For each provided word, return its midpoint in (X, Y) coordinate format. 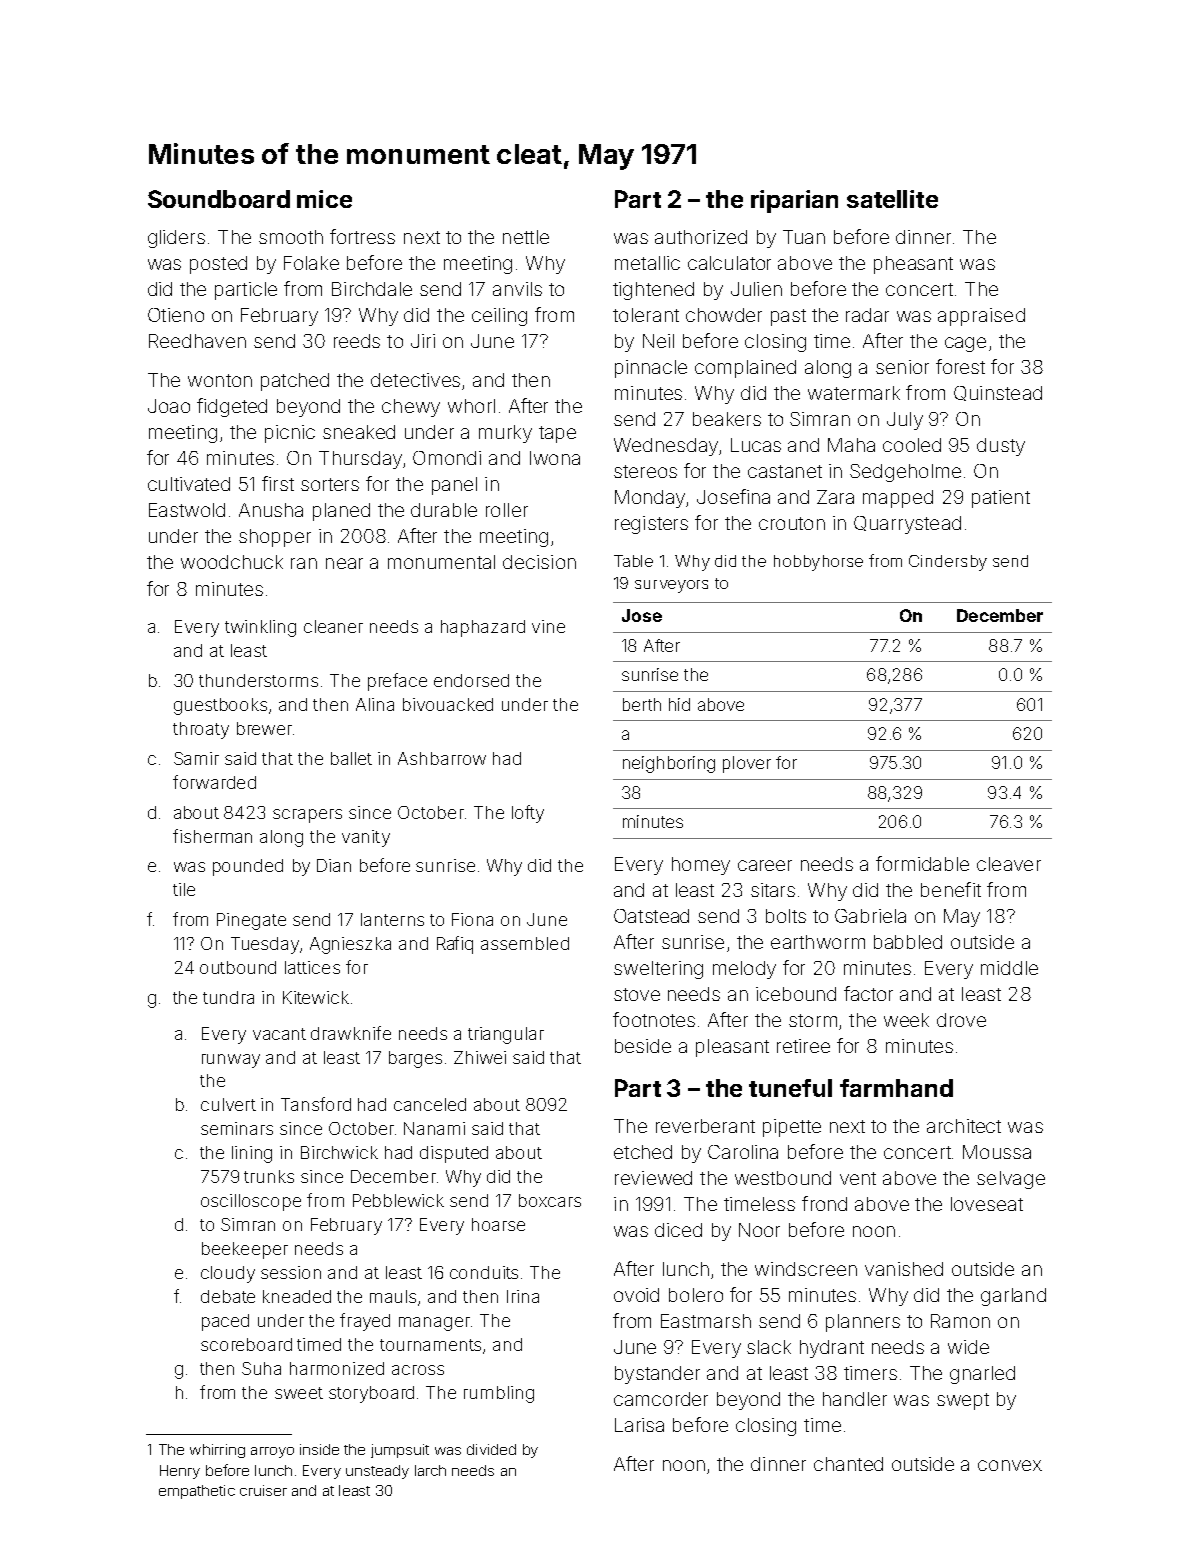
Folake (311, 263)
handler (855, 1399)
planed (341, 512)
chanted (848, 1464)
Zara (835, 497)
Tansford (316, 1104)
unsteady (377, 1472)
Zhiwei (480, 1057)
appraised (981, 317)
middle (1009, 968)
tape (557, 434)
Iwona (555, 458)
